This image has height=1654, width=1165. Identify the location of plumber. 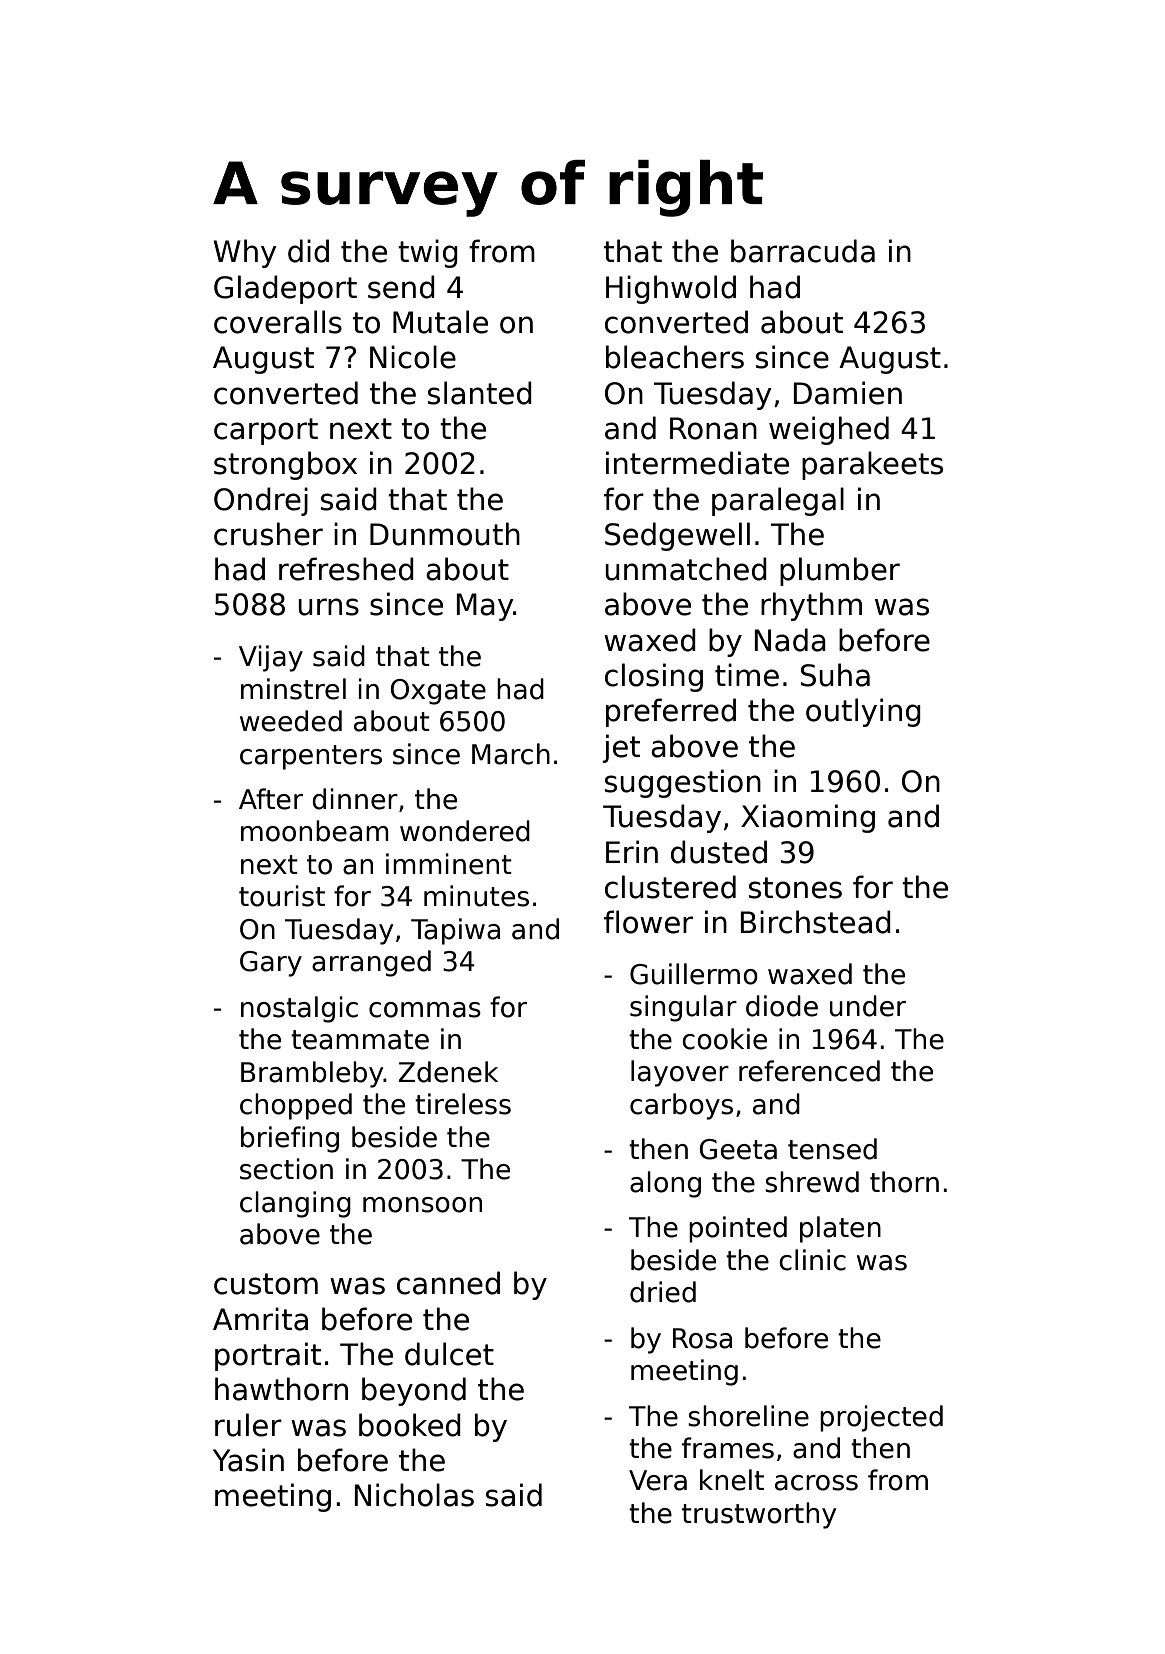
(840, 571).
